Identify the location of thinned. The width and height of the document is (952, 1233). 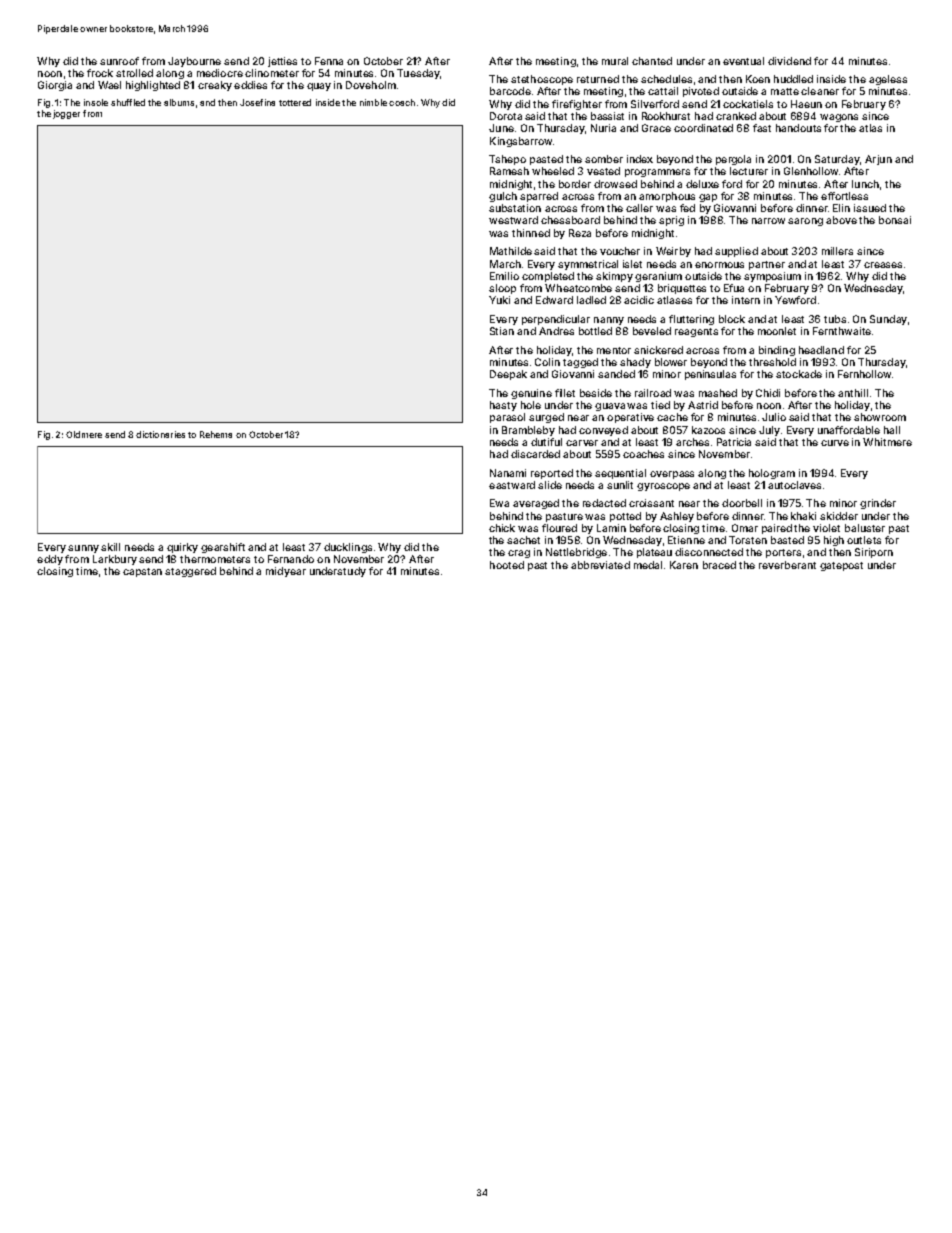
(531, 233).
